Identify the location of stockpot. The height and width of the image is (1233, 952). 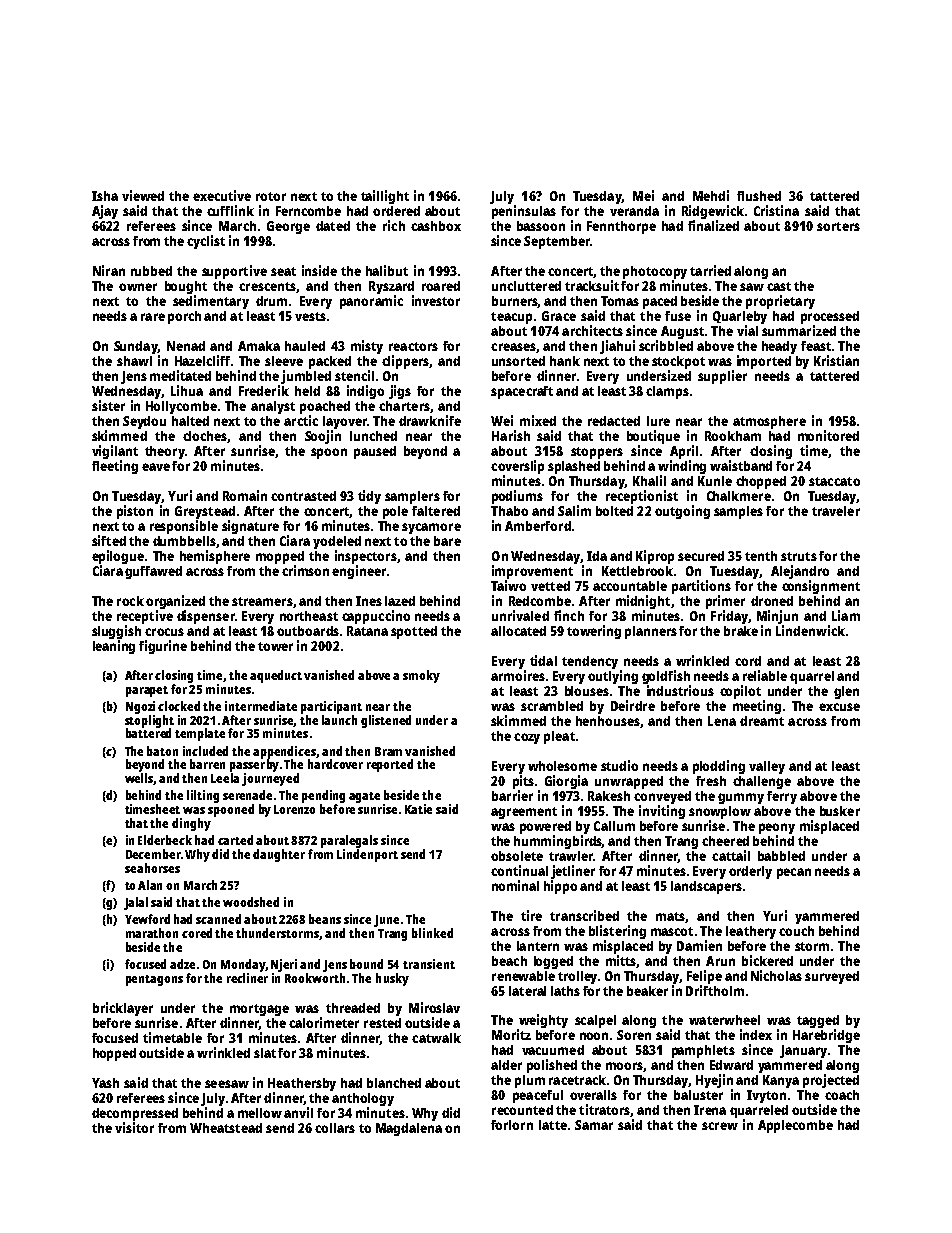
(678, 362).
